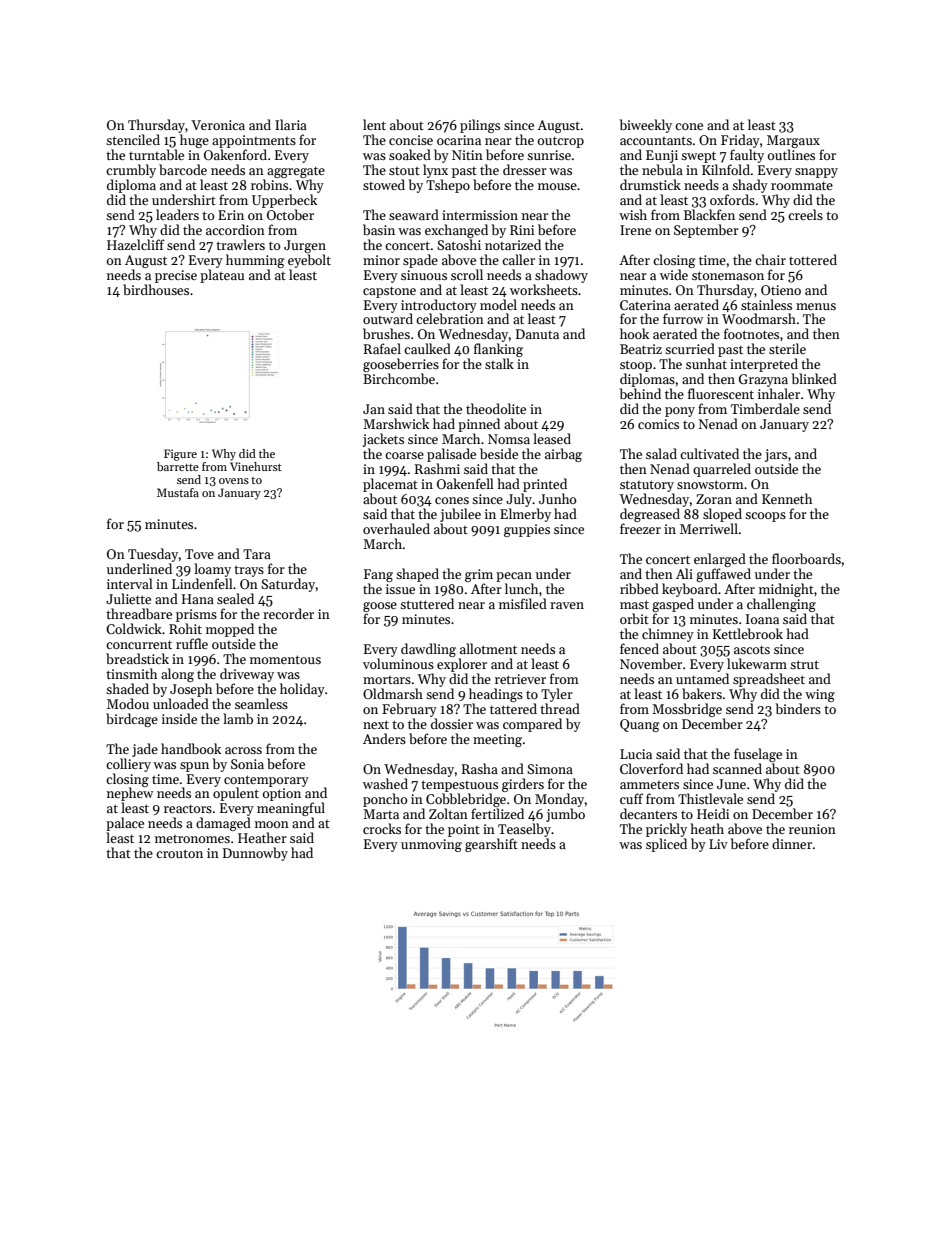  Describe the element at coordinates (130, 583) in the screenshot. I see `interval` at that location.
